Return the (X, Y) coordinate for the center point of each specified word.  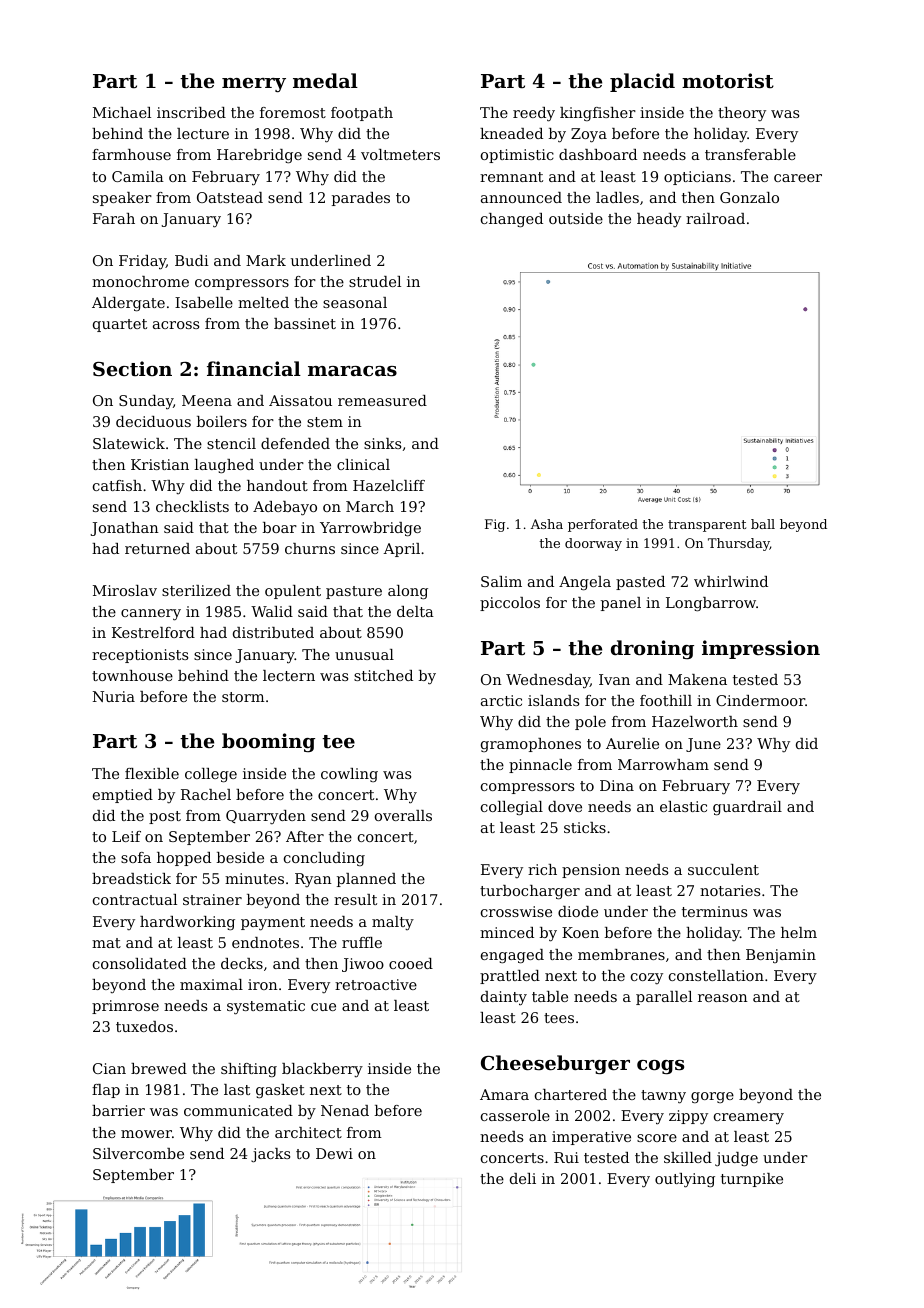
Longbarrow (711, 604)
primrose (125, 1007)
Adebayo (285, 508)
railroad (715, 218)
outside (576, 218)
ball (763, 524)
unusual (364, 654)
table (550, 996)
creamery (749, 1119)
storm (243, 697)
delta (415, 611)
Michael (122, 112)
